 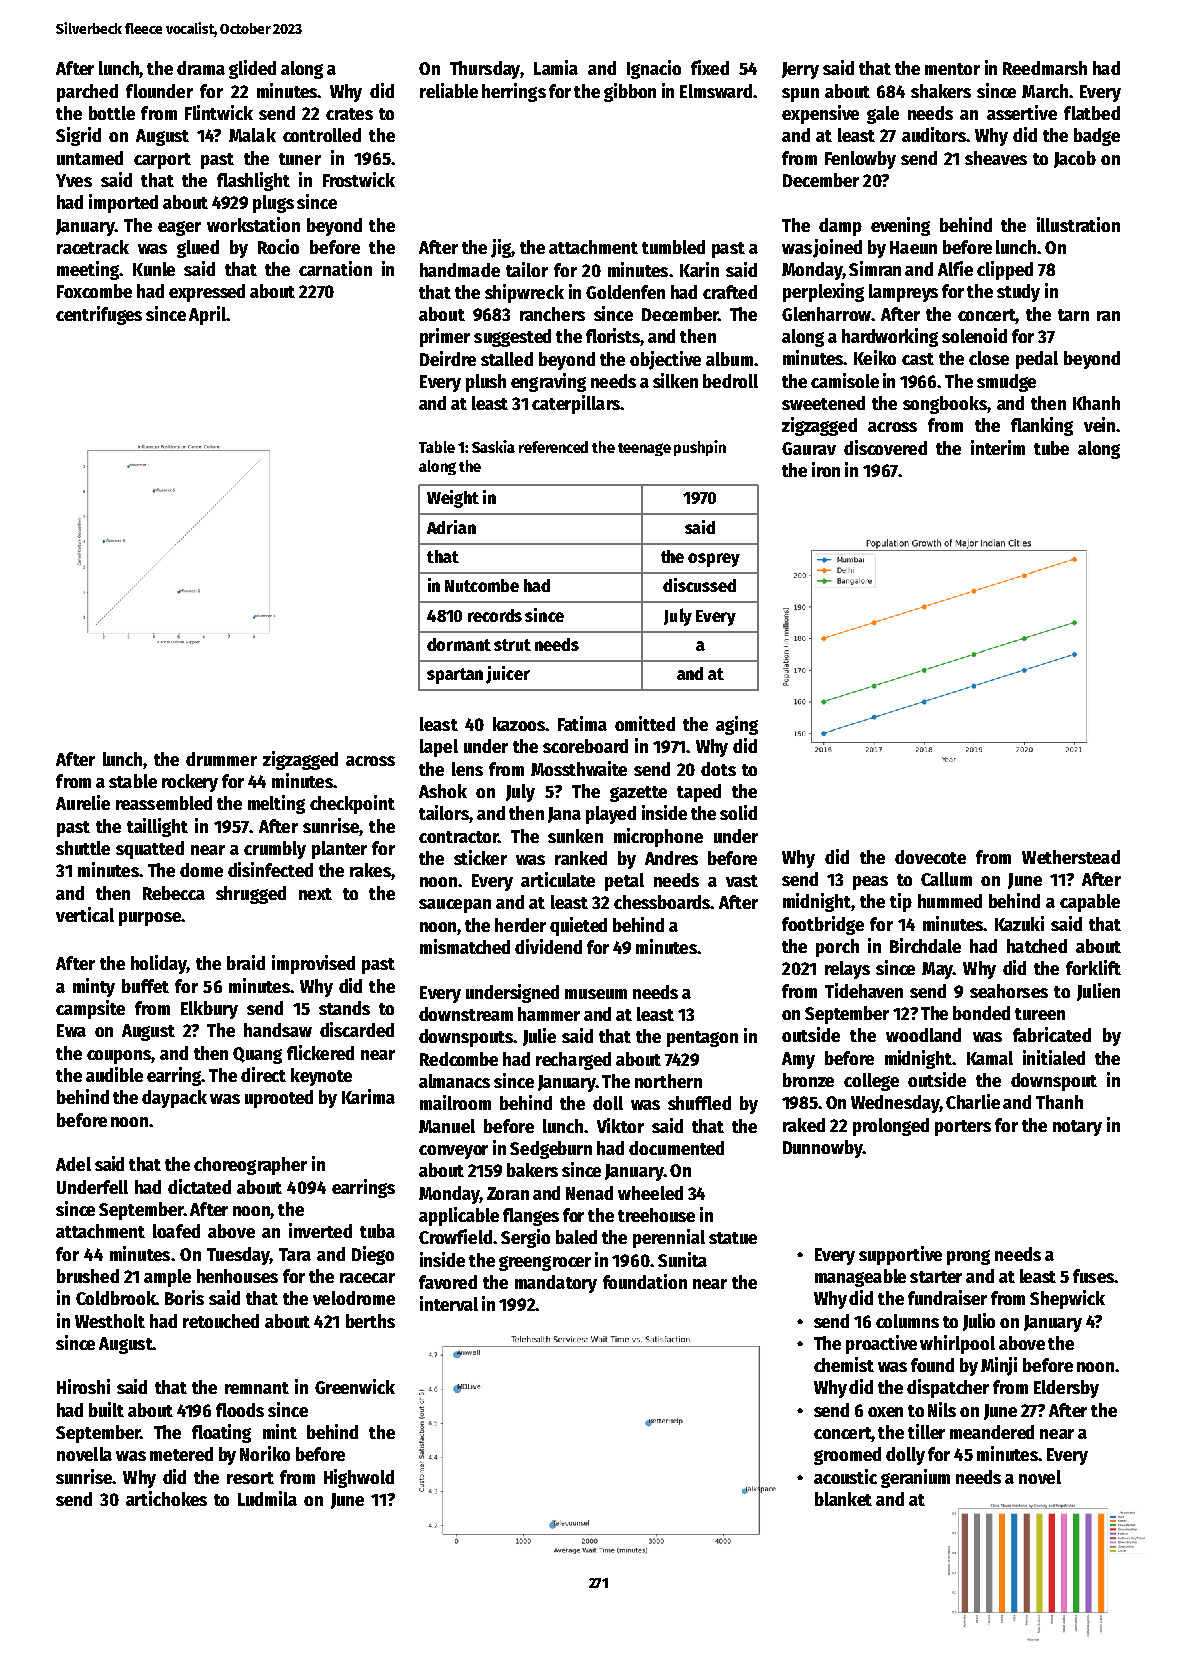 I want to click on herder, so click(x=520, y=925).
